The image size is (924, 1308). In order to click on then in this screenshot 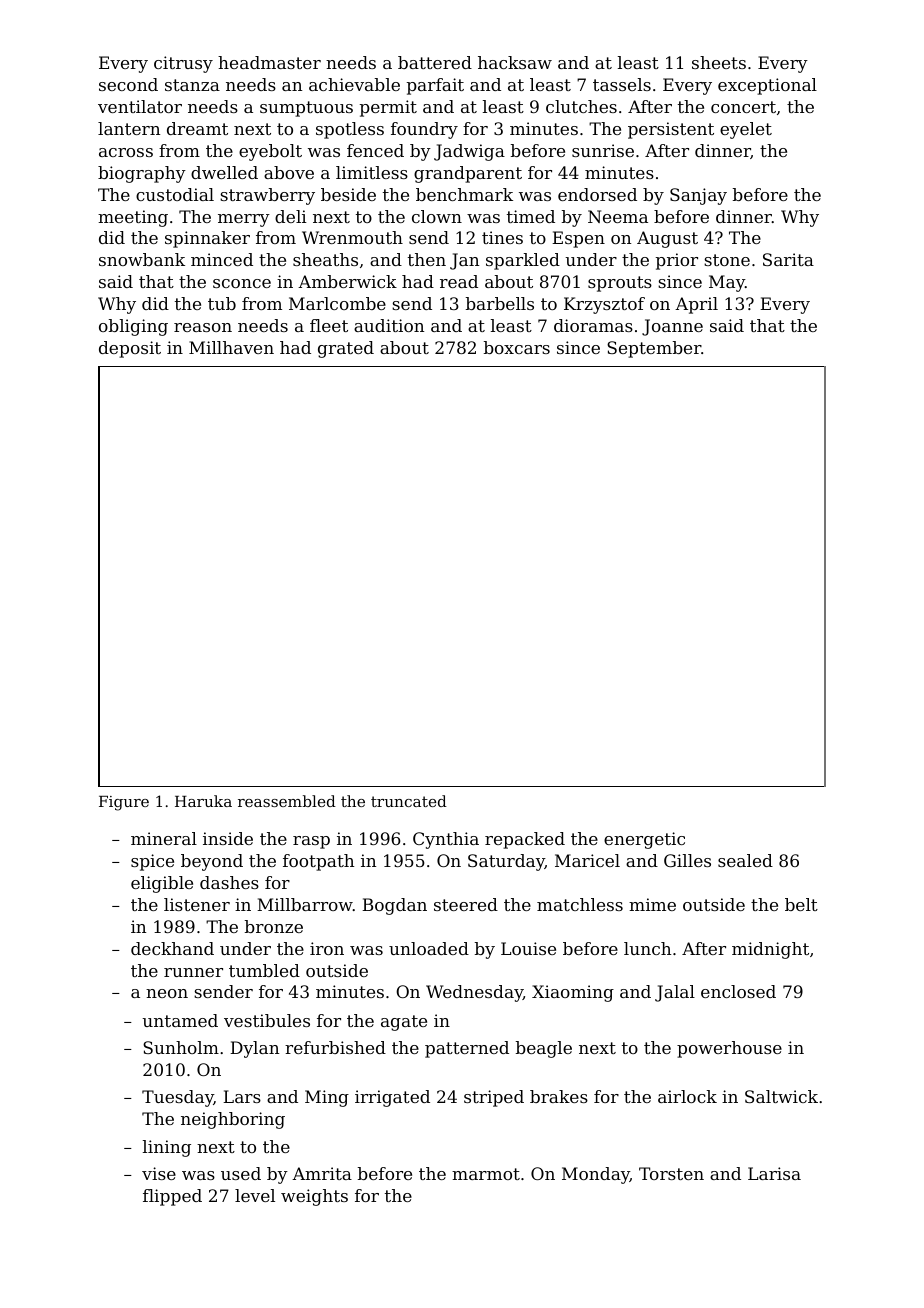, I will do `click(427, 259)`.
